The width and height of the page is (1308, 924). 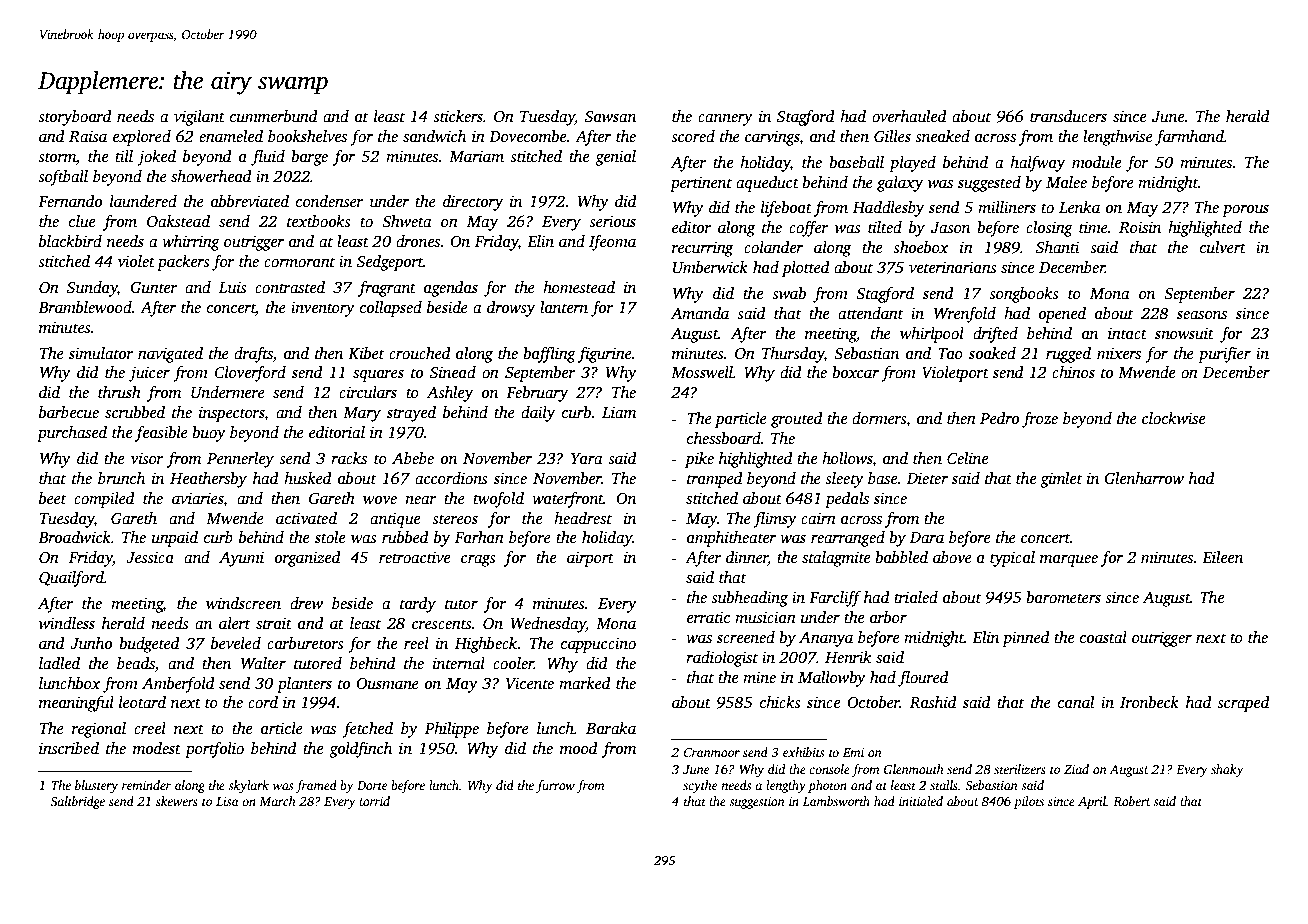 I want to click on Bramblewood, so click(x=85, y=307).
